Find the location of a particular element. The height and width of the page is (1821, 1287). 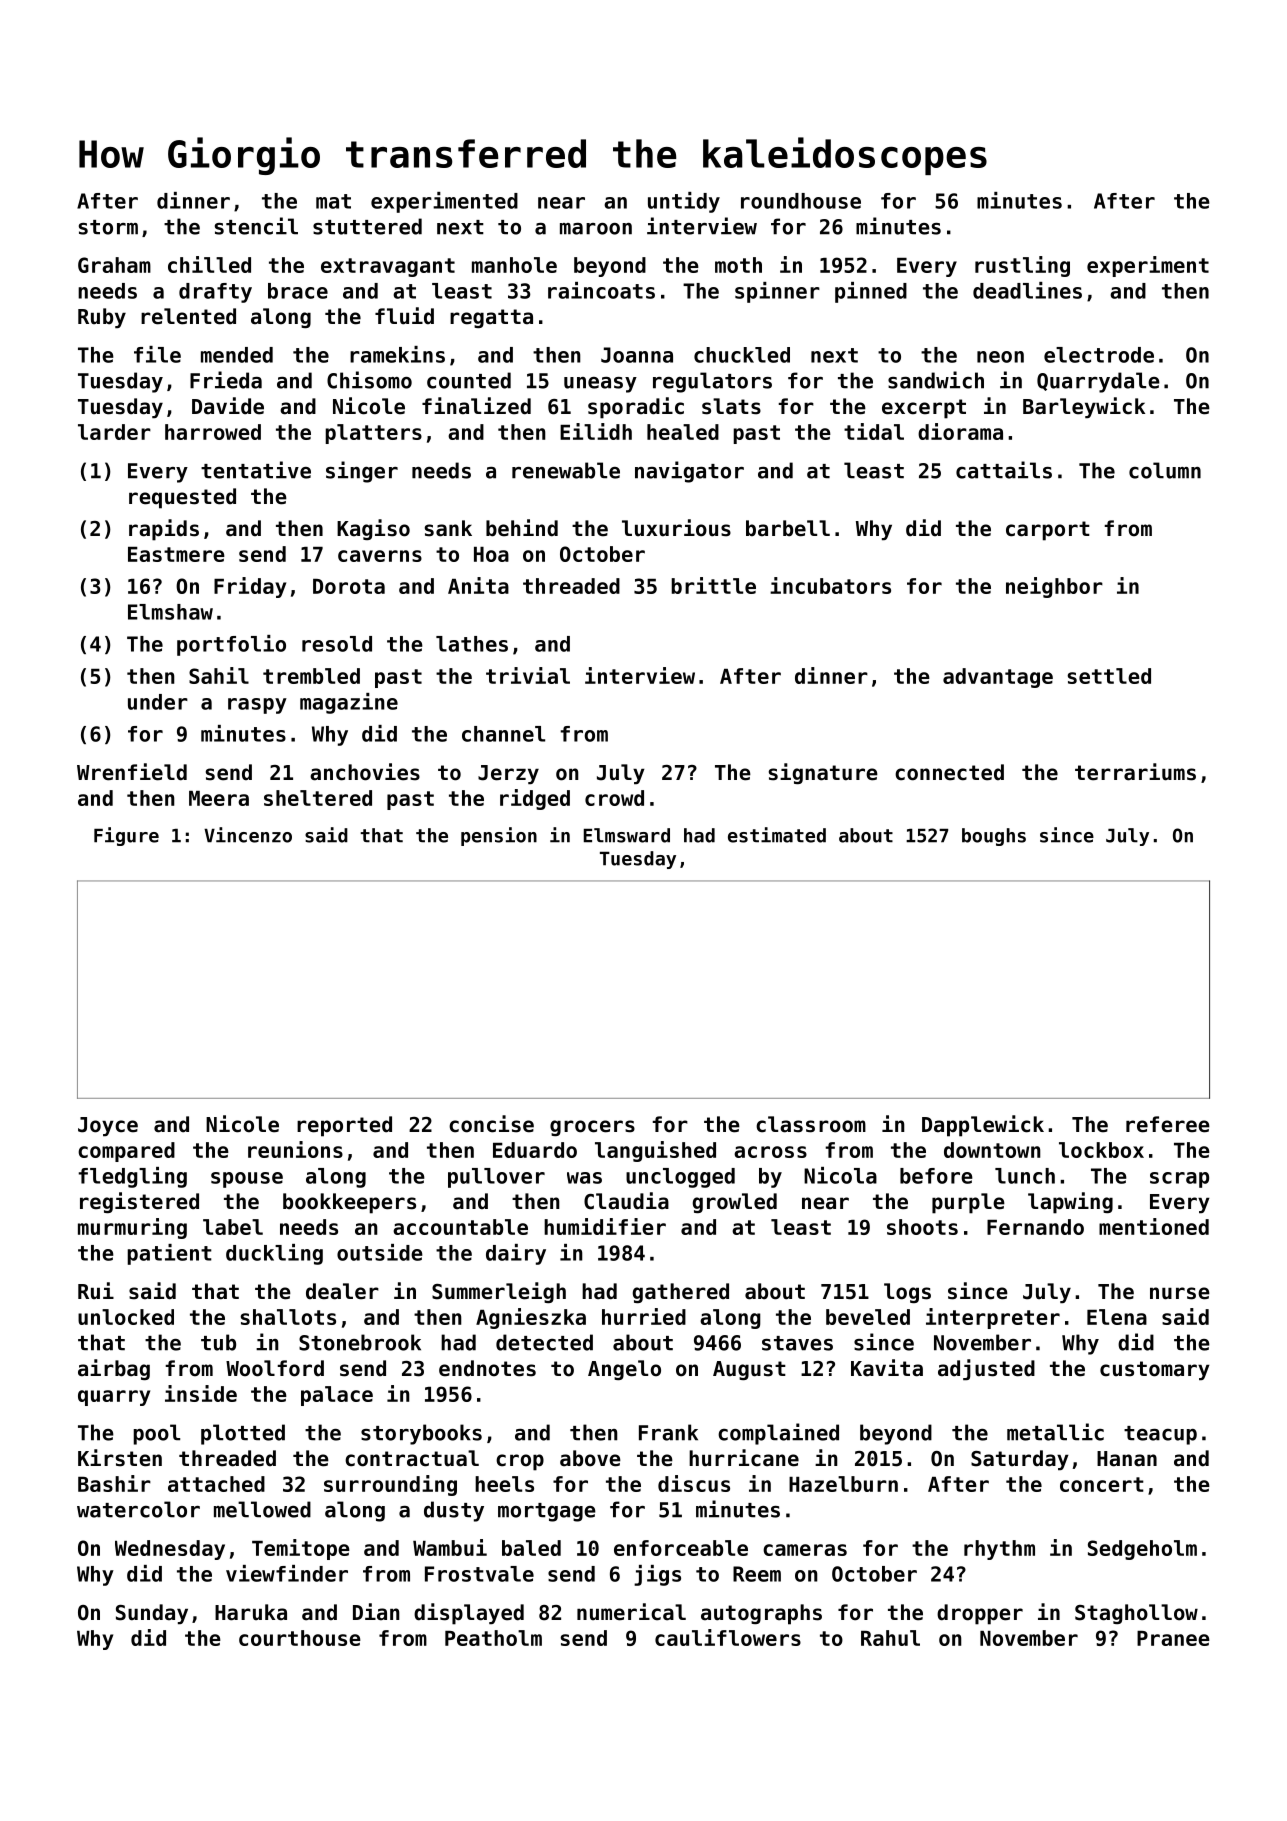

untidy is located at coordinates (684, 202).
